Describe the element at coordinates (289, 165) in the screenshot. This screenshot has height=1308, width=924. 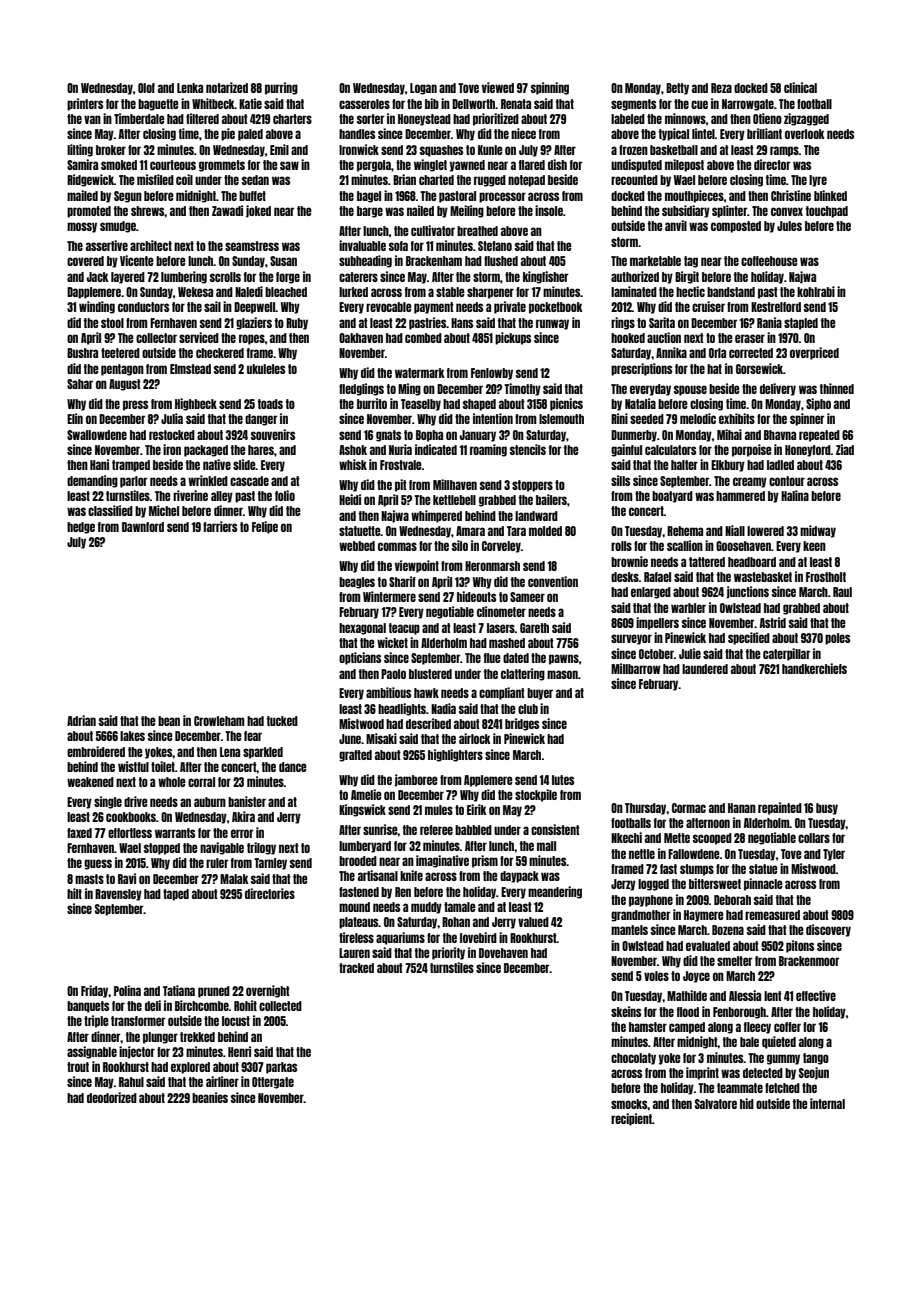
I see `saw` at that location.
